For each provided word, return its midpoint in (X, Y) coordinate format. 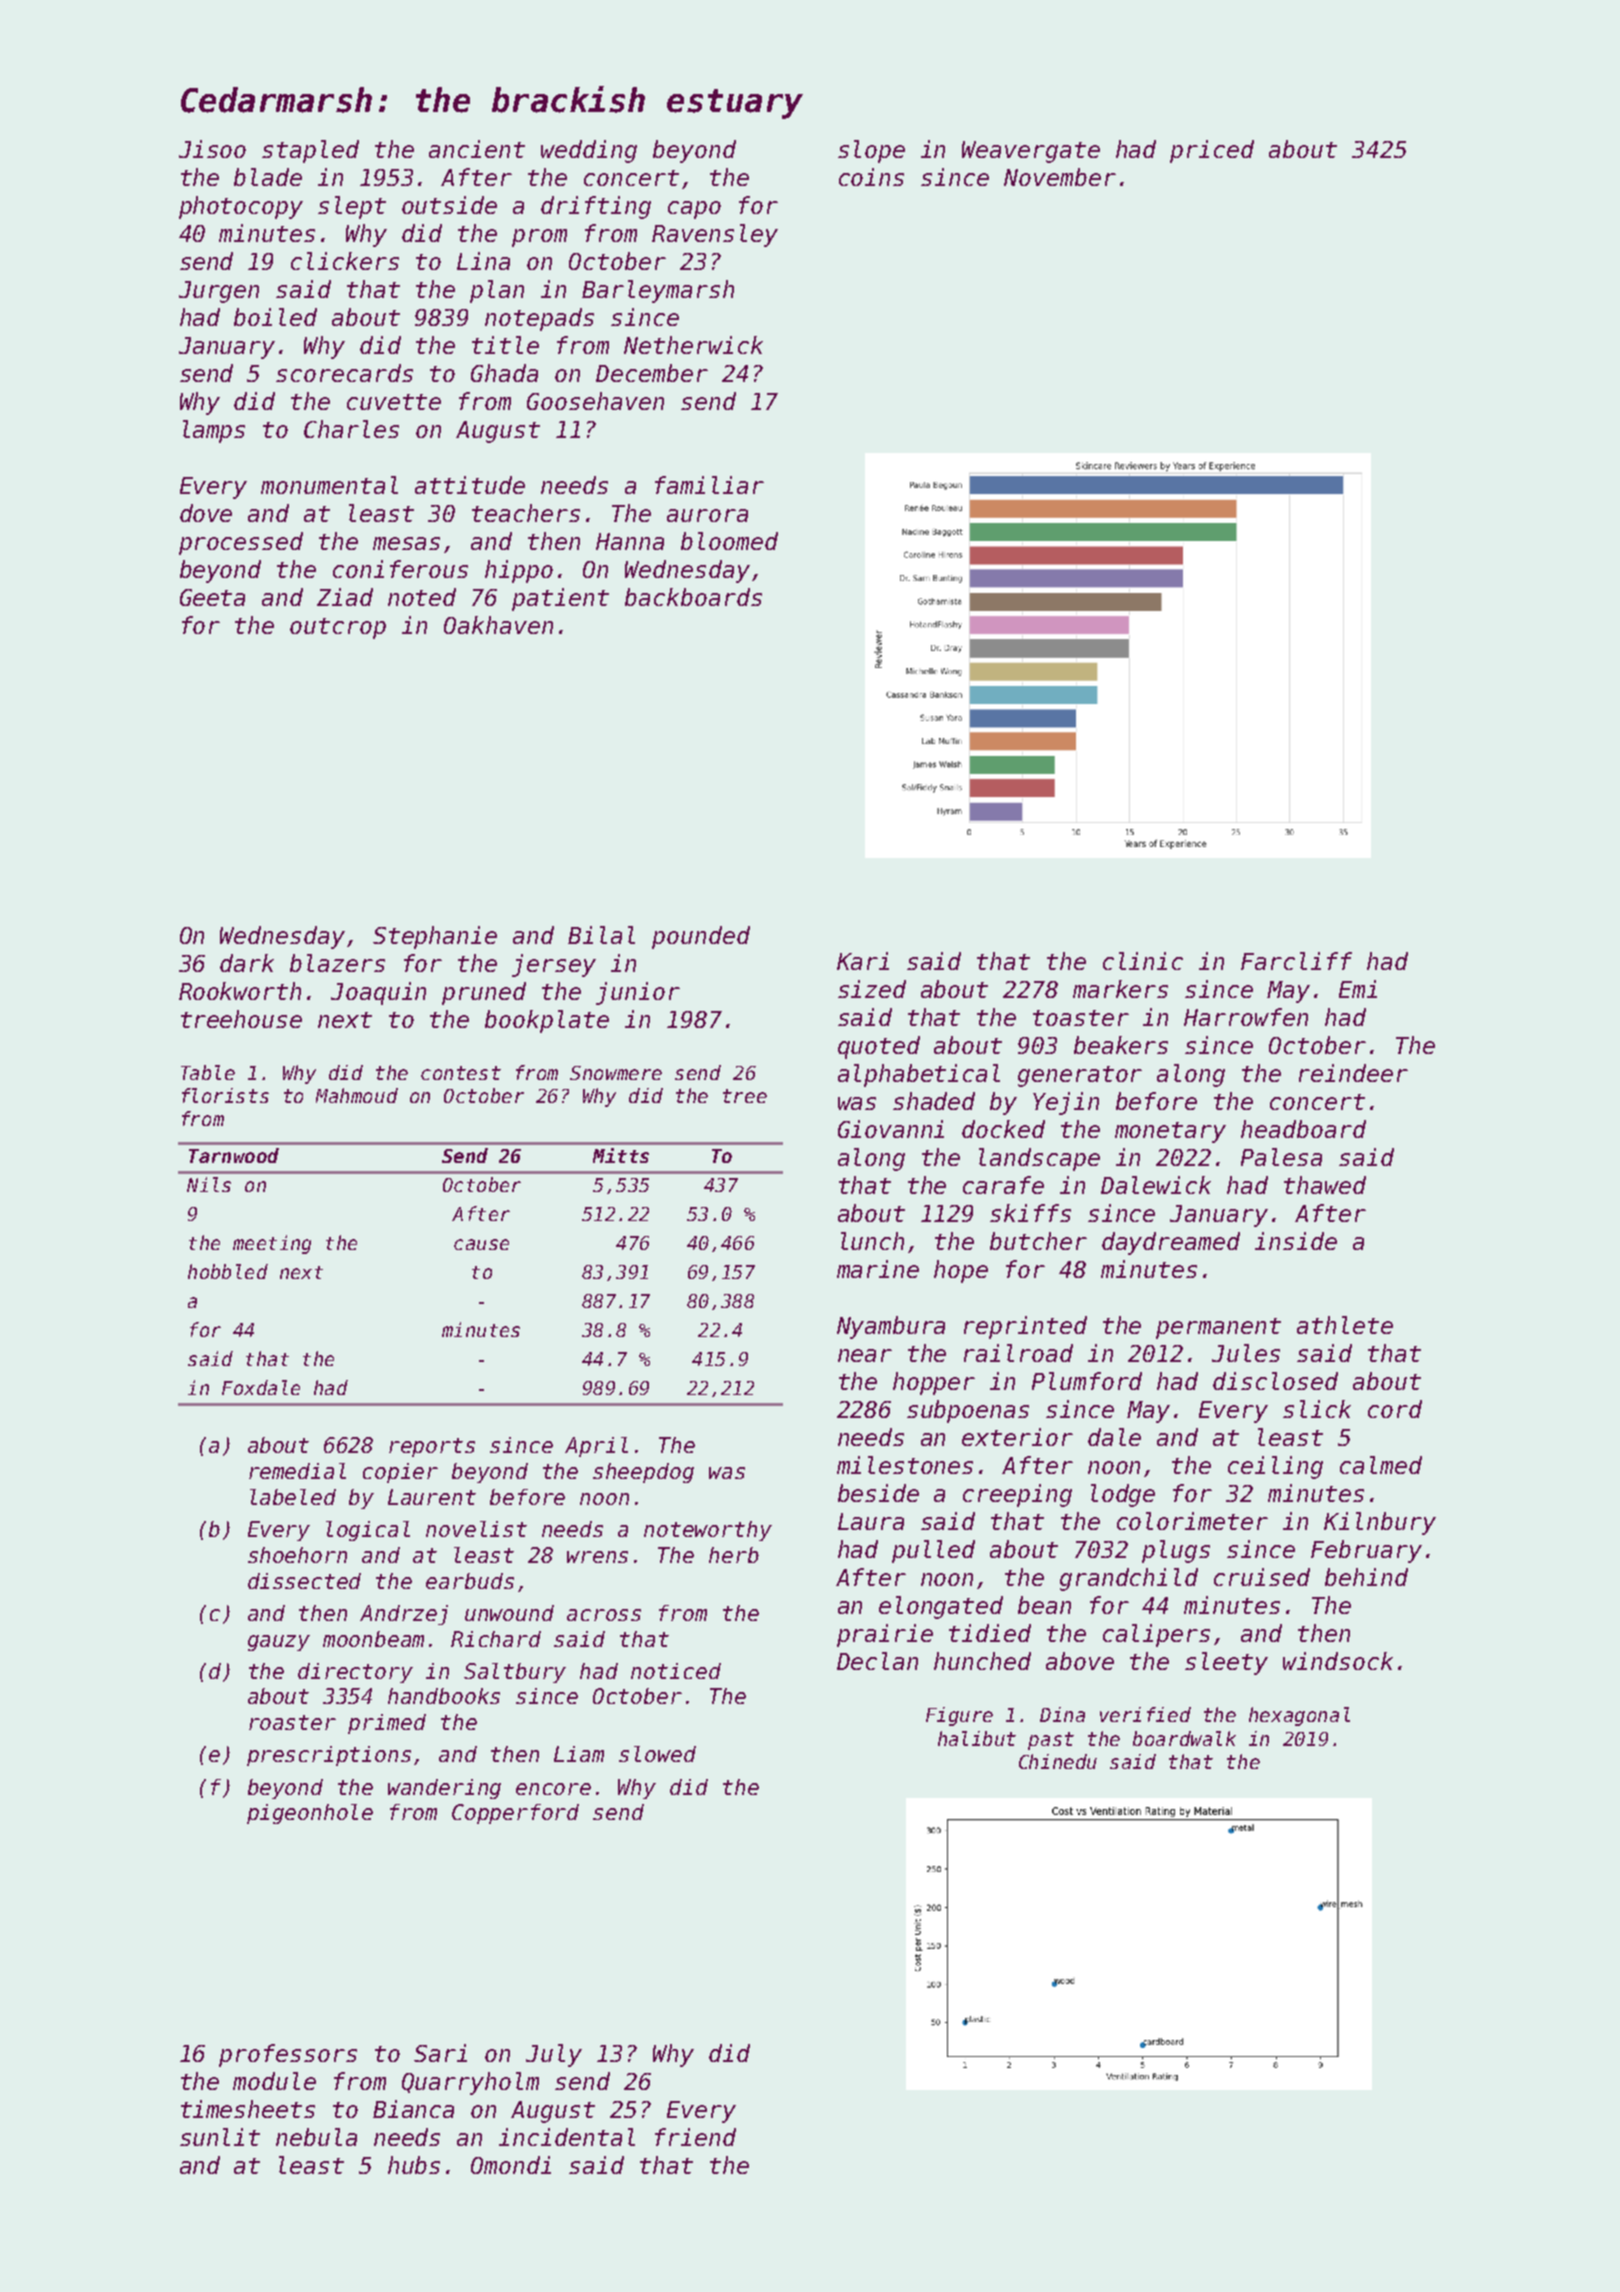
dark (247, 963)
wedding (589, 151)
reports (432, 1447)
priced (1212, 151)
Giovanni (891, 1129)
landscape (1039, 1159)
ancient (477, 149)
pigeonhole (310, 1814)
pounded (701, 937)
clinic (1143, 961)
